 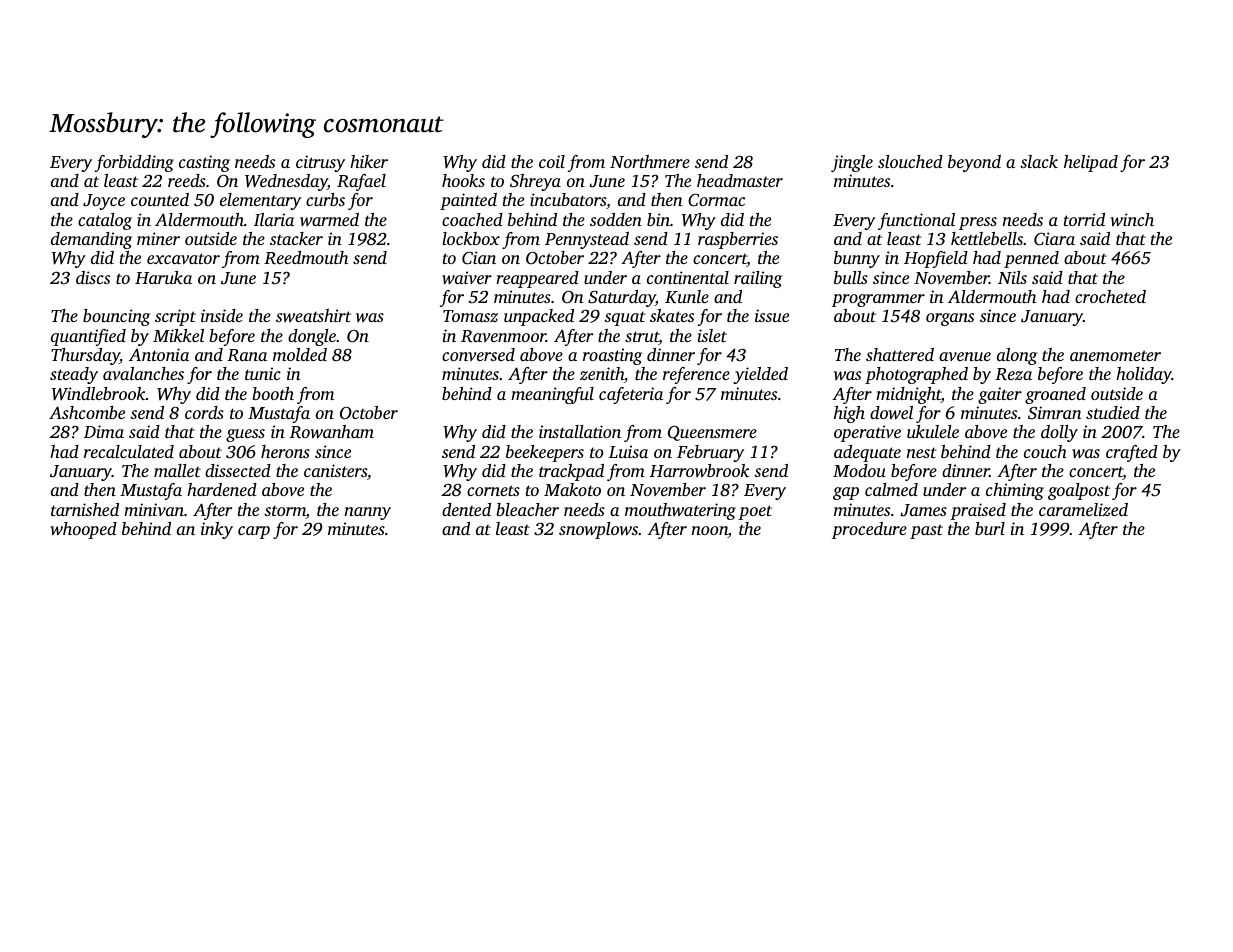 I want to click on torrid, so click(x=1084, y=219).
